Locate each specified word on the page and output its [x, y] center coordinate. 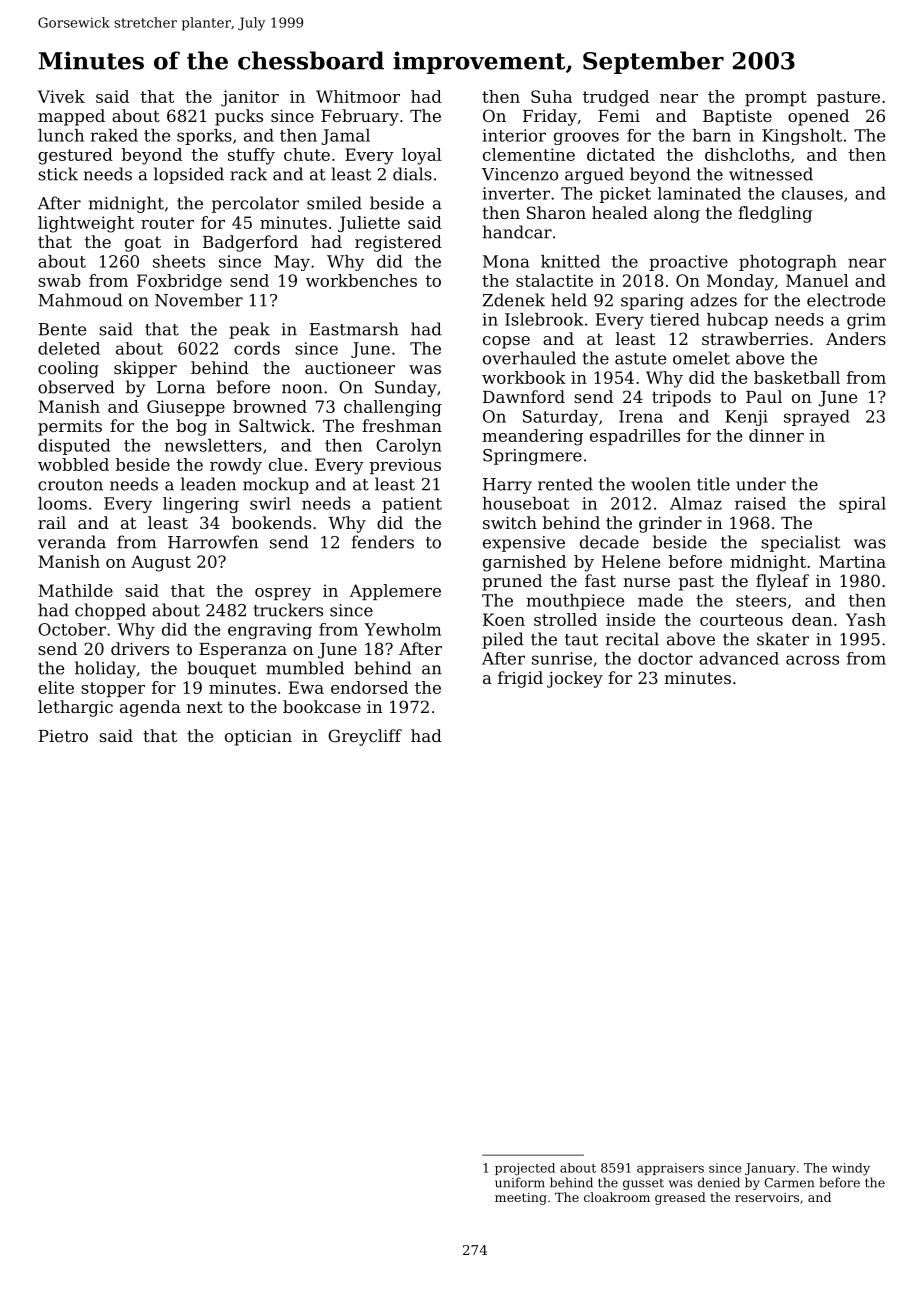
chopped [110, 611]
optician [258, 738]
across [812, 660]
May [292, 263]
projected [525, 1169]
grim [866, 321]
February [360, 117]
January [770, 1169]
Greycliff [365, 737]
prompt [776, 98]
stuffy [251, 156]
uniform [520, 1182]
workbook [524, 377]
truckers [288, 610]
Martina [852, 561]
